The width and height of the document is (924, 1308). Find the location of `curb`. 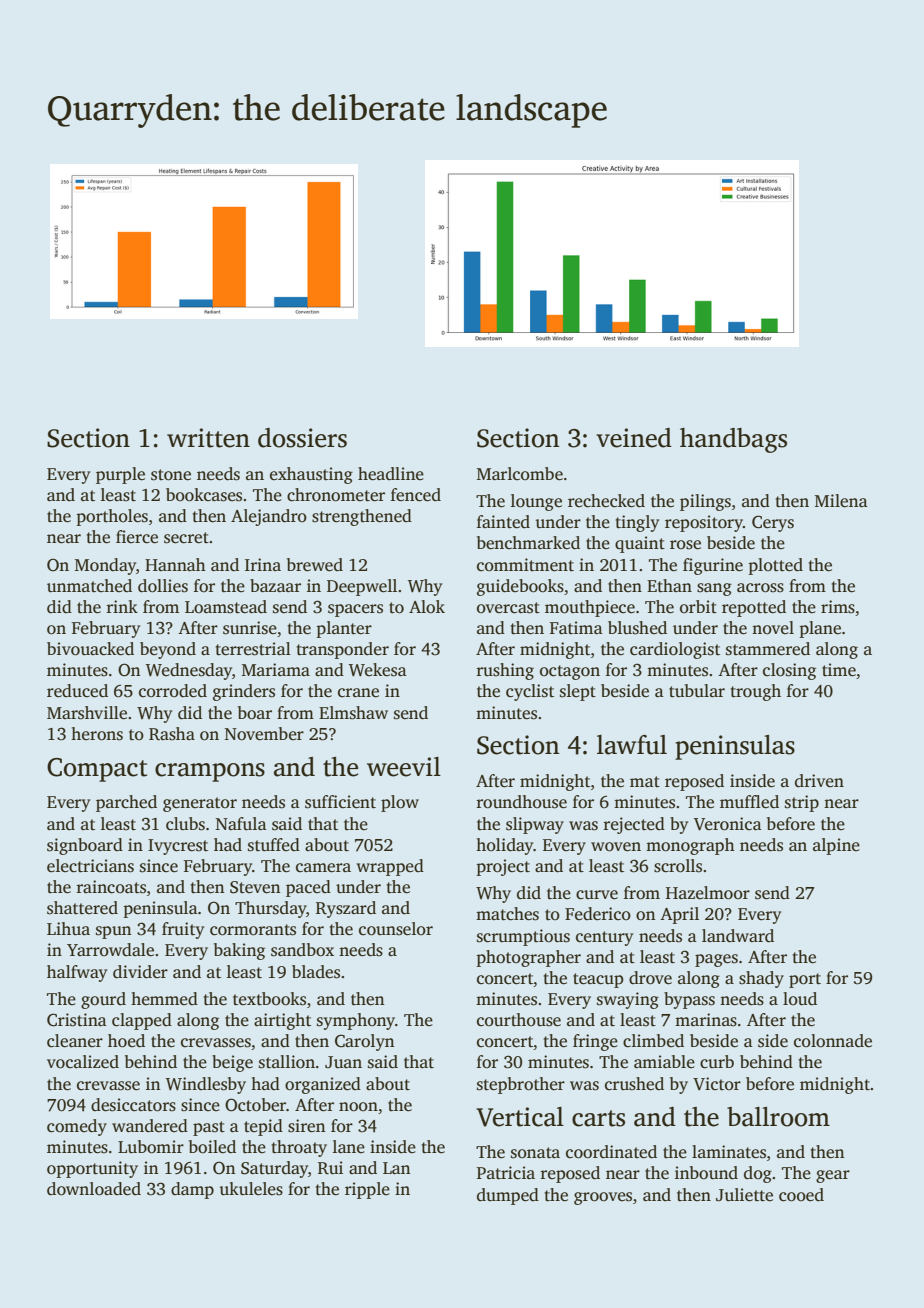

curb is located at coordinates (717, 1062).
